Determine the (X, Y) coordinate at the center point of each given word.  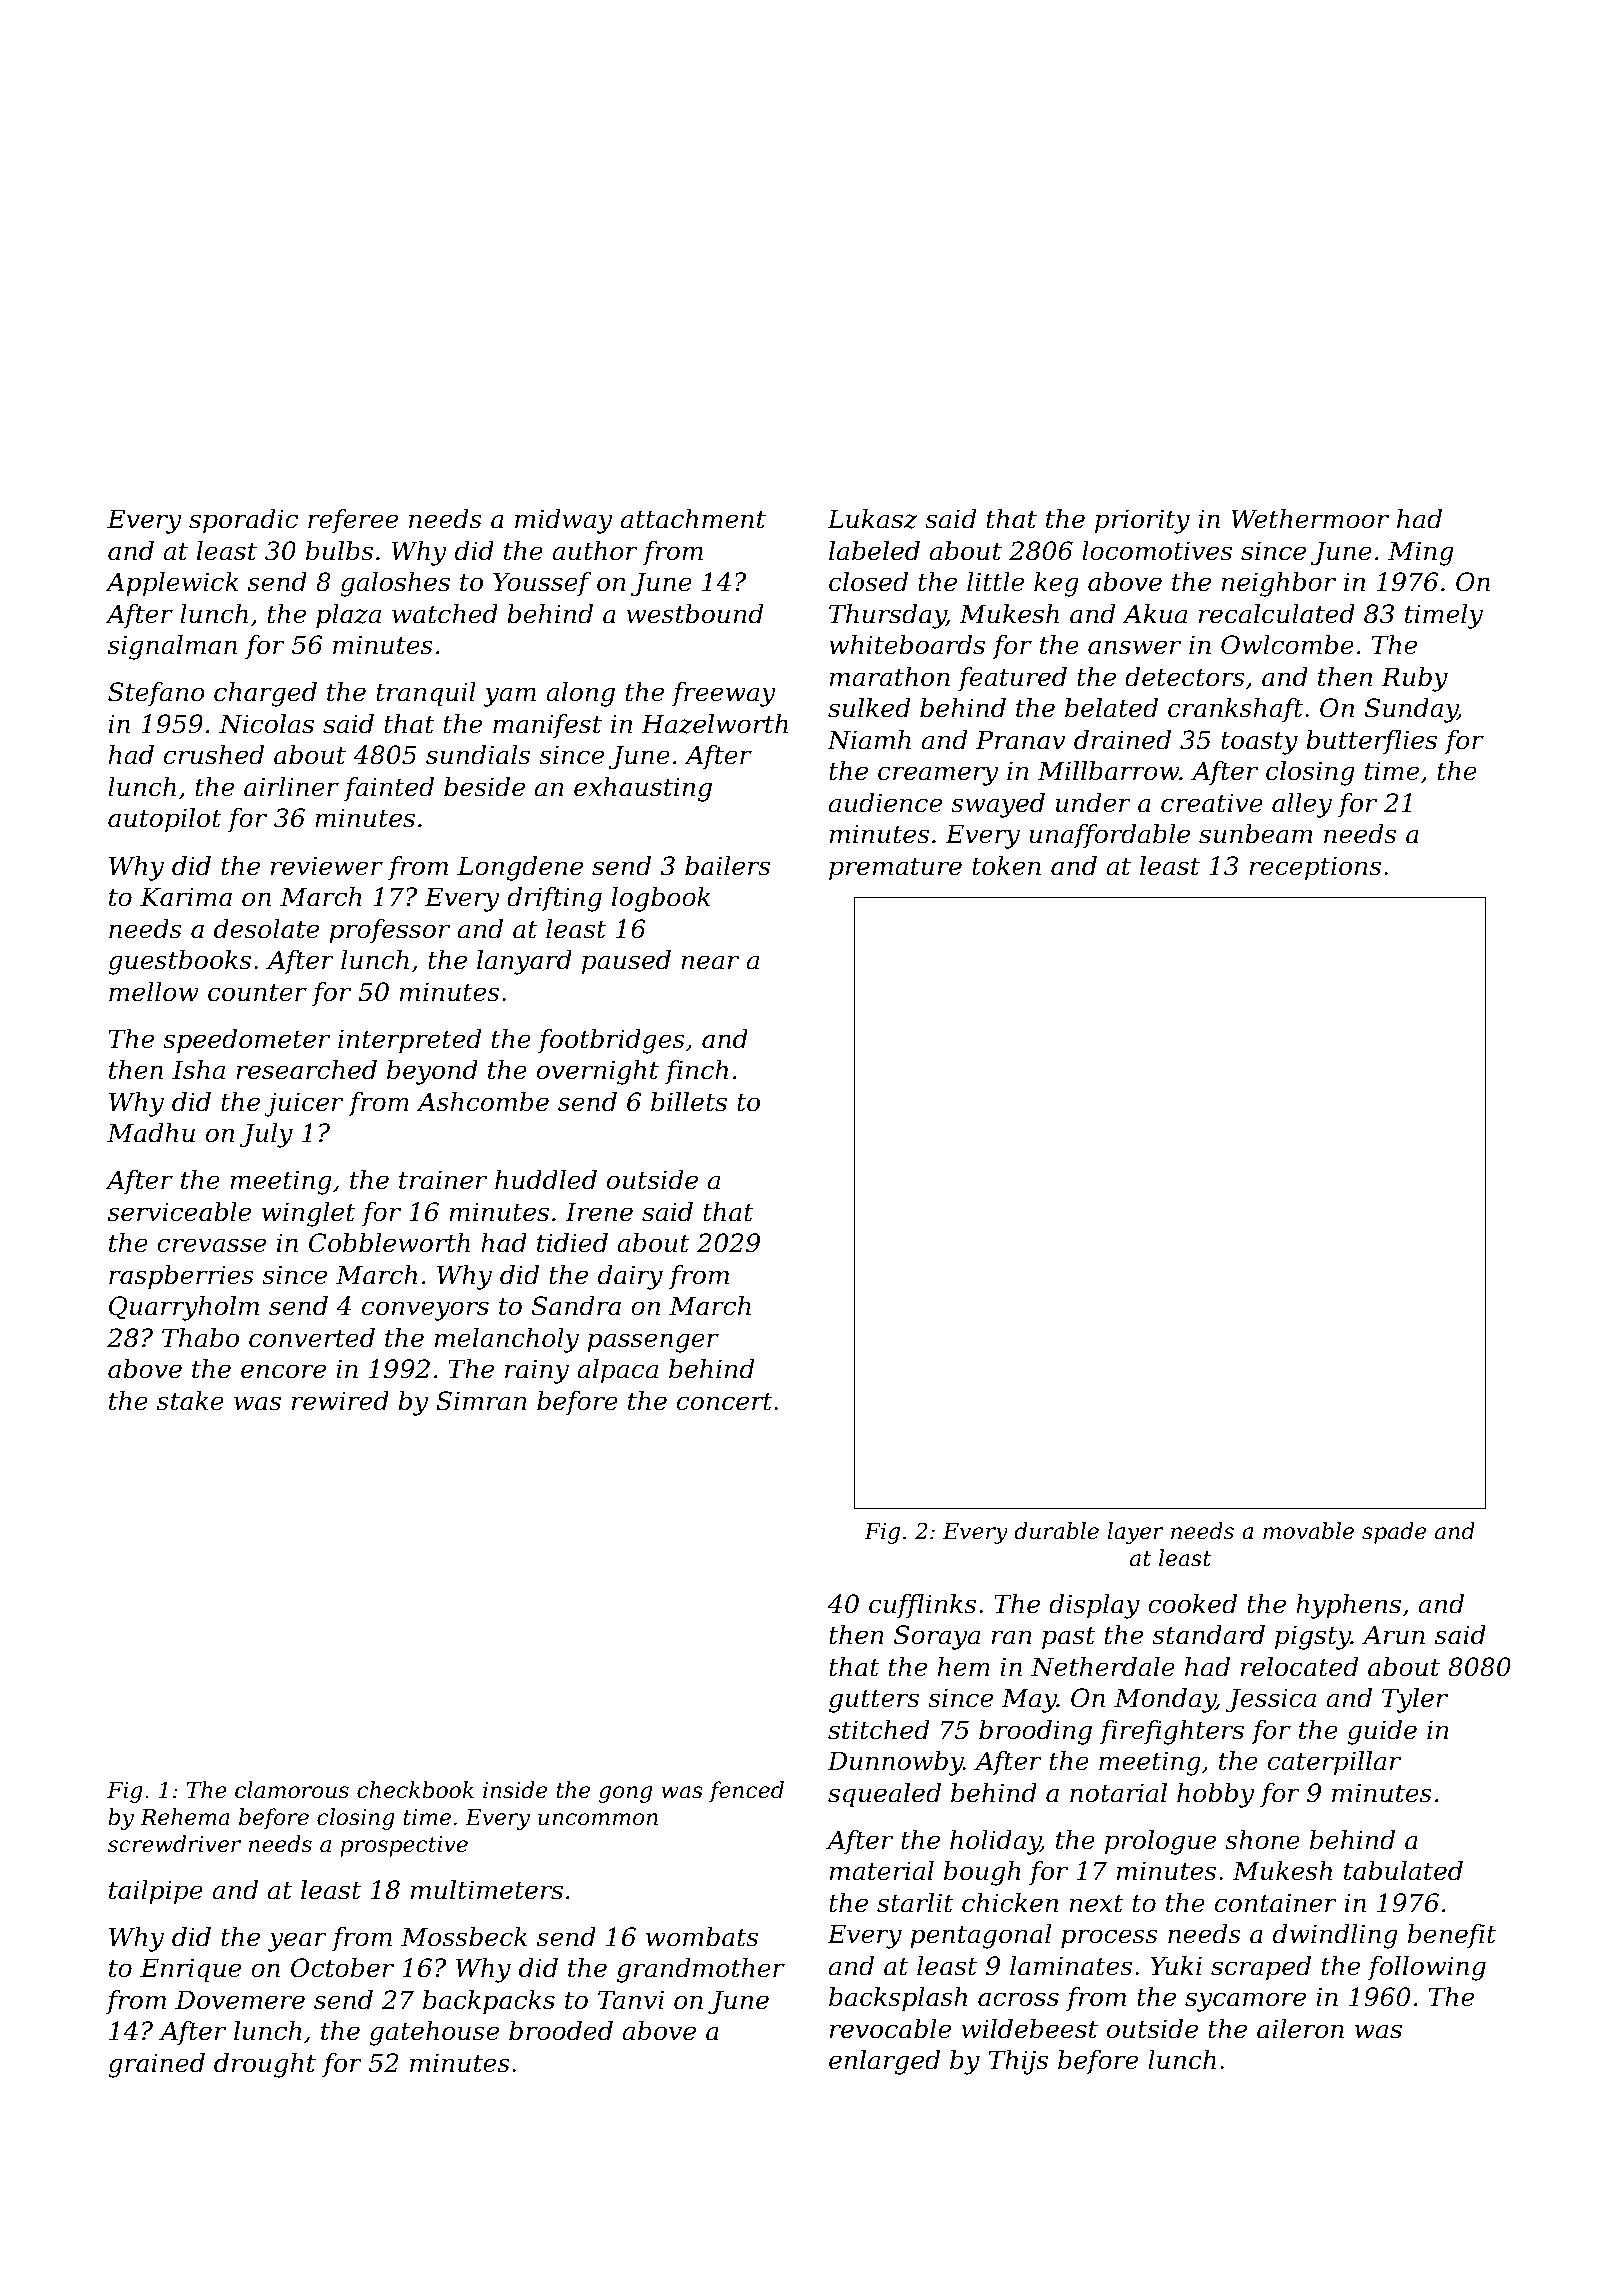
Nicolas (266, 724)
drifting (554, 899)
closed (868, 582)
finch (696, 1072)
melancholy (507, 1340)
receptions (1315, 868)
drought (265, 2065)
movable (1308, 1531)
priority (1142, 521)
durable (1056, 1531)
